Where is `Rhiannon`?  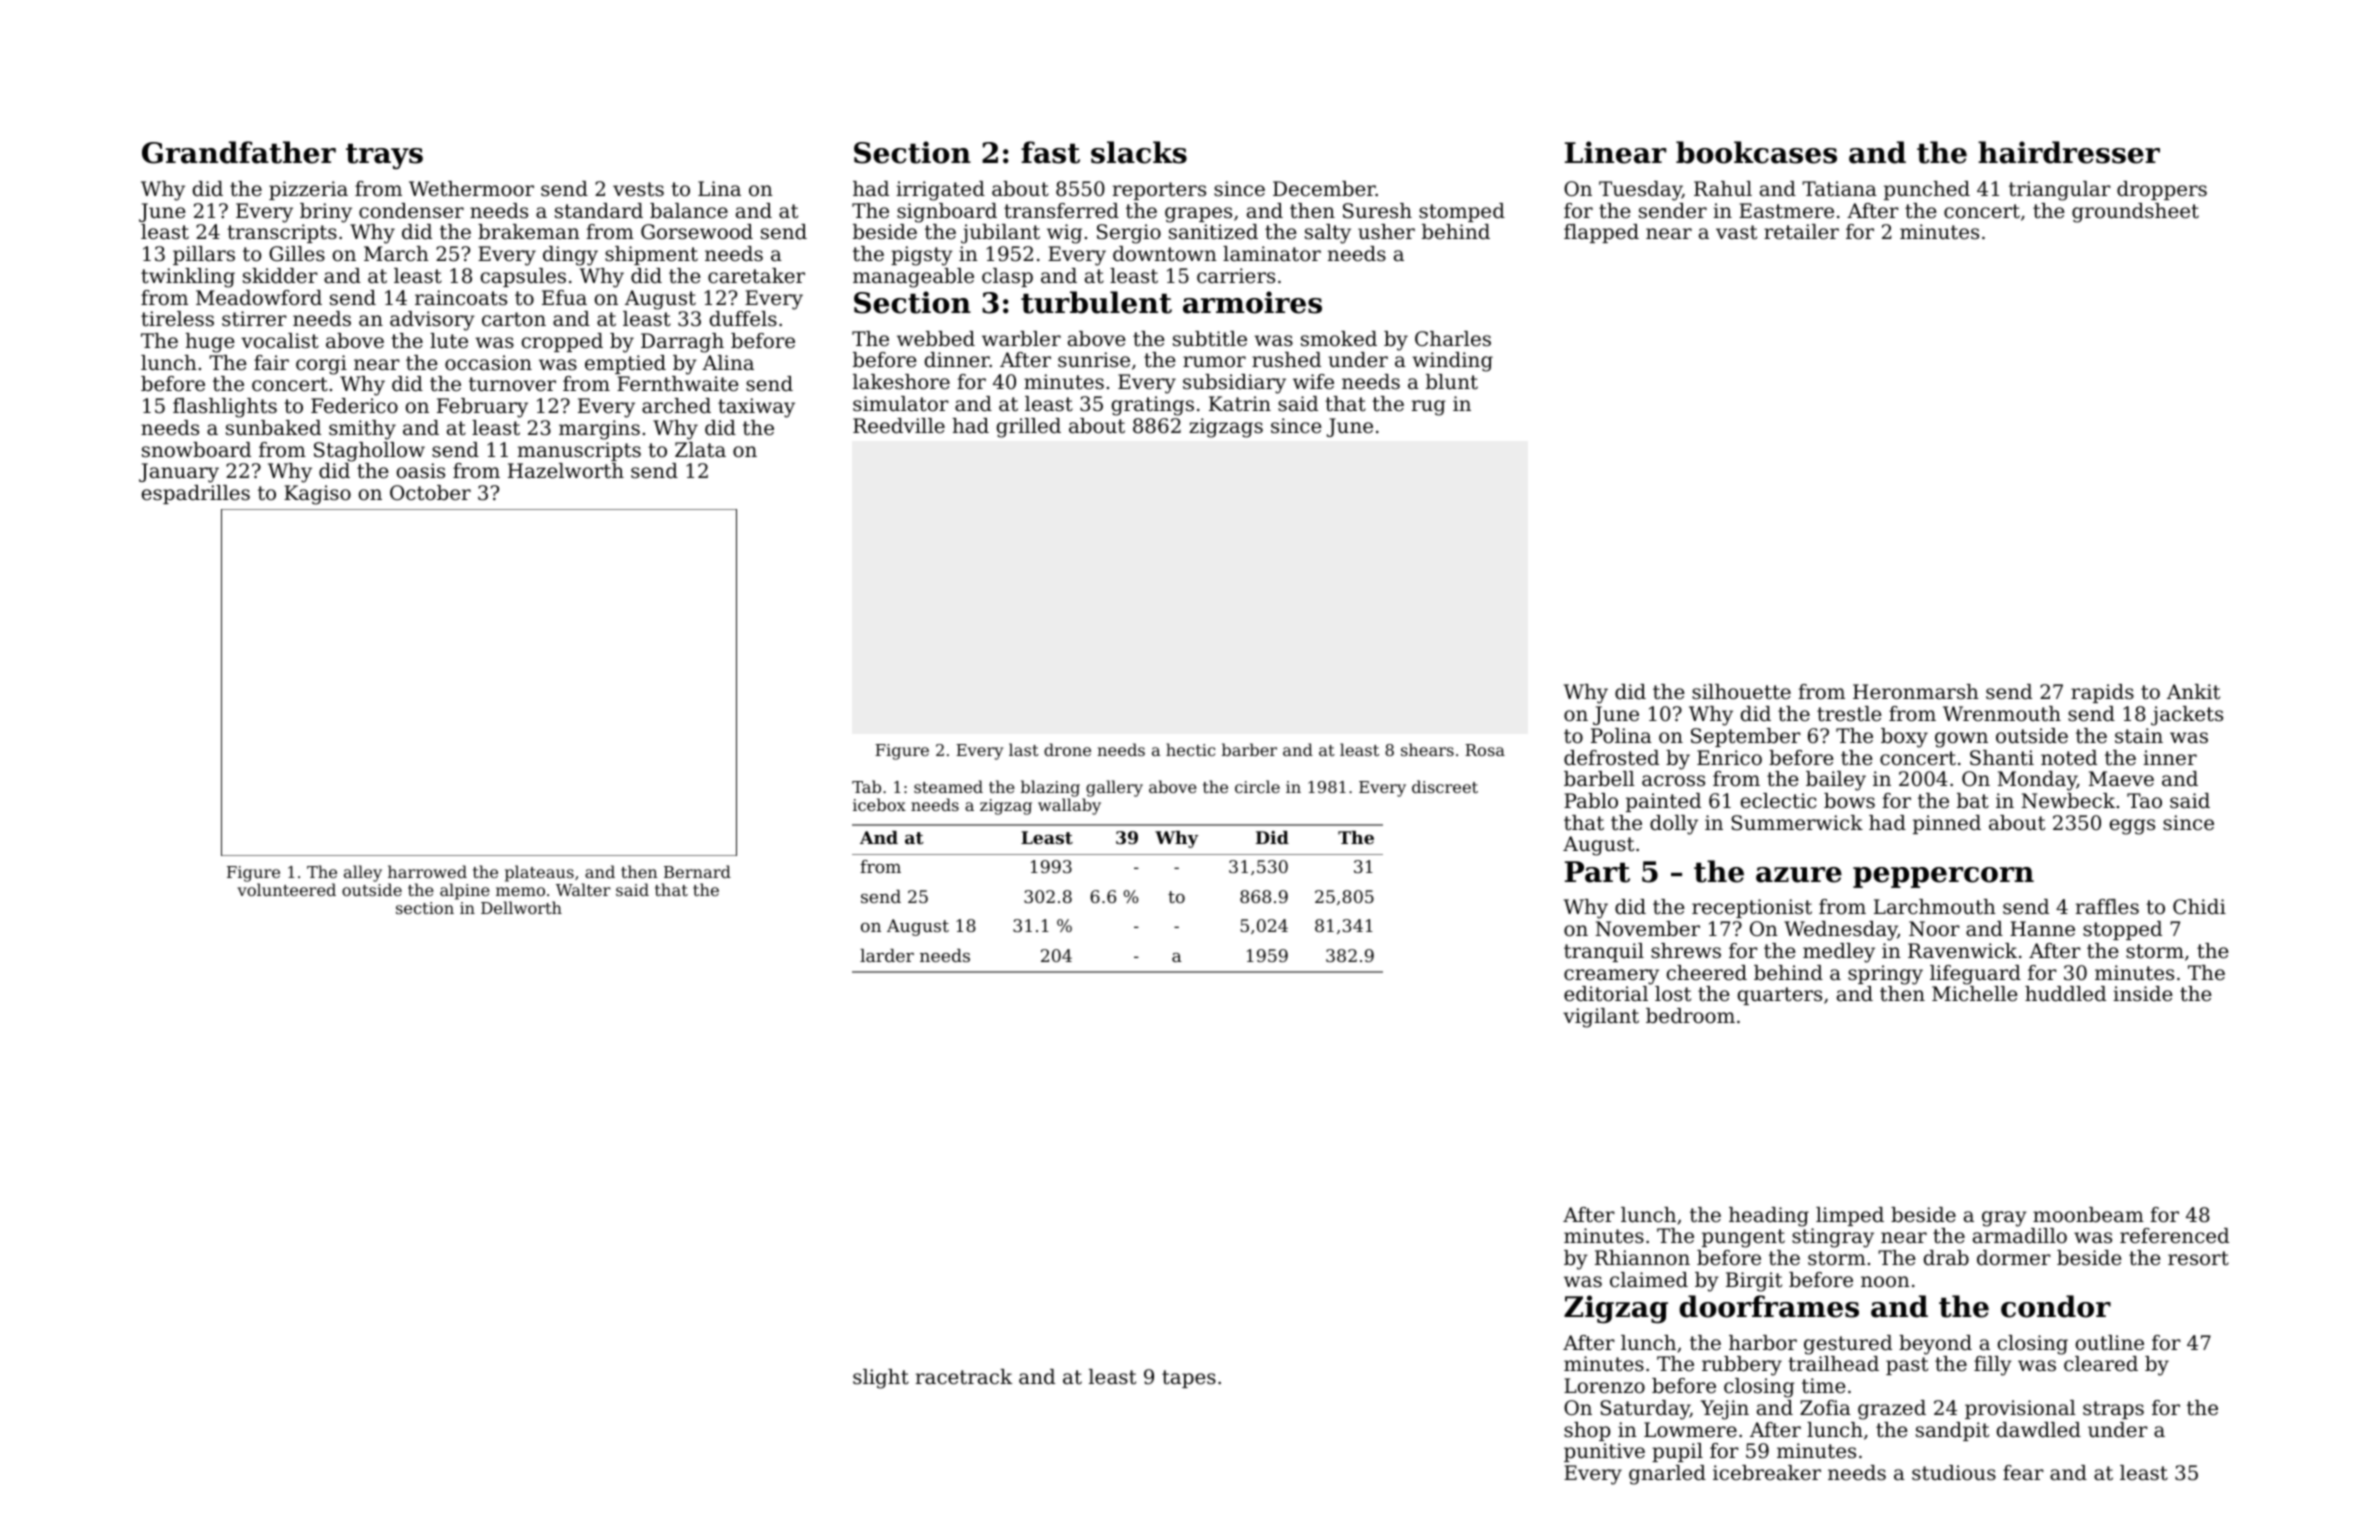
Rhiannon is located at coordinates (1642, 1258).
